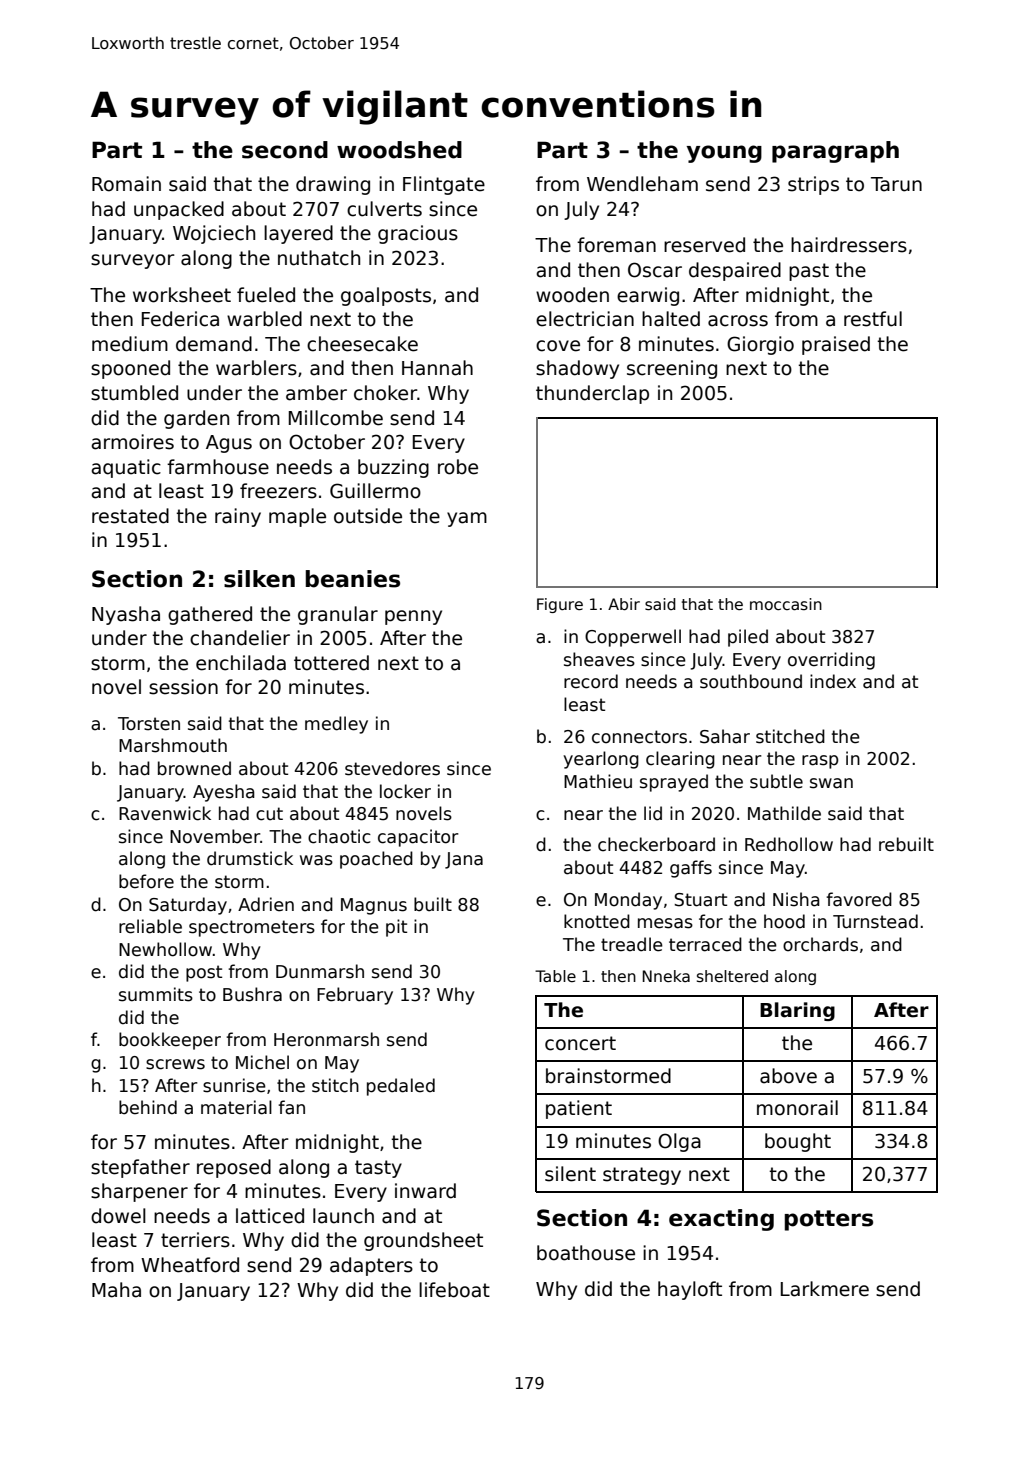  What do you see at coordinates (833, 681) in the image?
I see `index` at bounding box center [833, 681].
